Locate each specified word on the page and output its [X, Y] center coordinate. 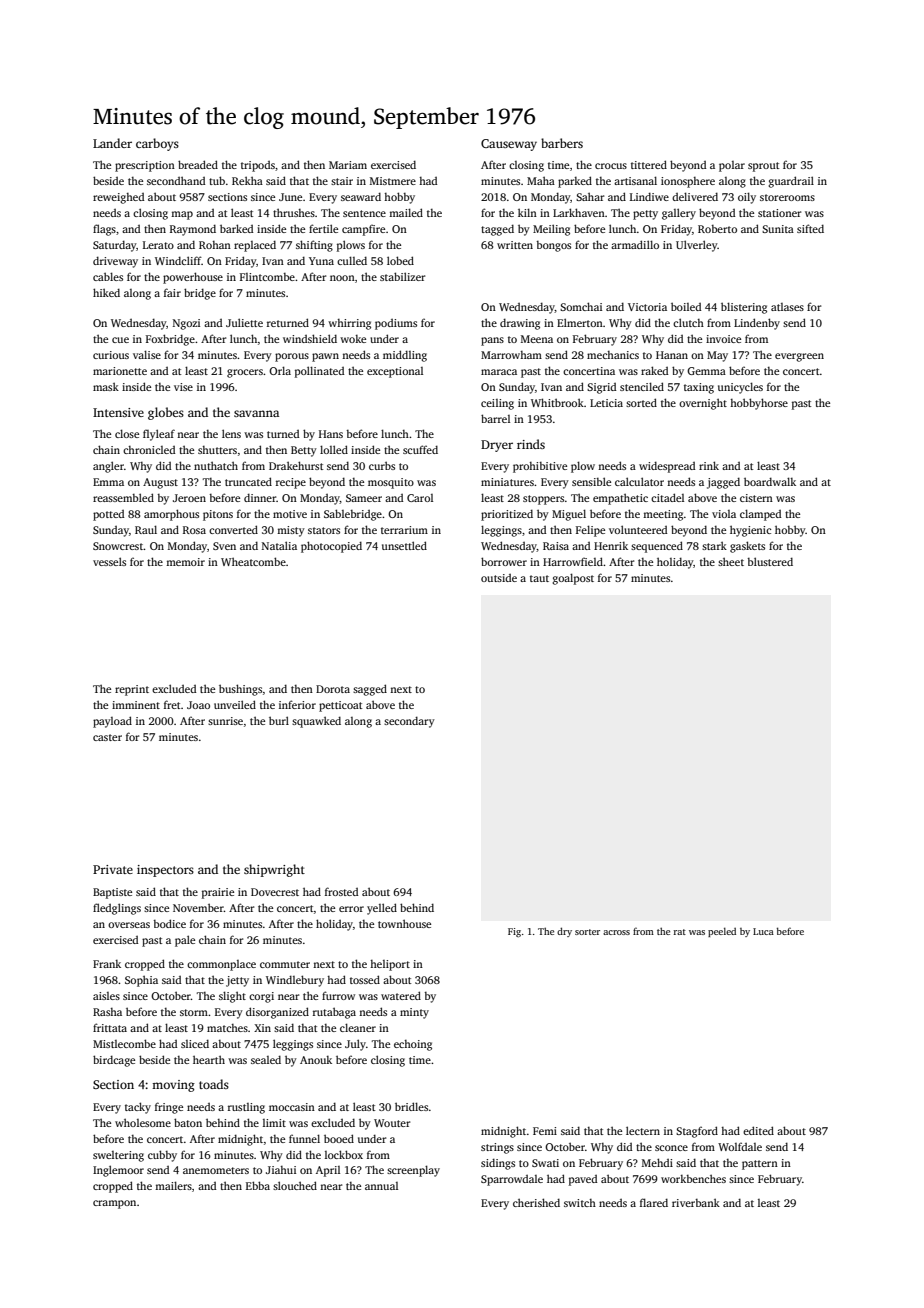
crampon [114, 1204]
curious [111, 355]
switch [580, 1203]
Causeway [509, 145]
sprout [763, 167]
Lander [112, 143]
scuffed [420, 449]
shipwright [274, 870]
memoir [185, 562]
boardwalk [770, 481]
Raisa [556, 546]
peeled [722, 932]
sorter [587, 932]
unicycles [740, 388]
